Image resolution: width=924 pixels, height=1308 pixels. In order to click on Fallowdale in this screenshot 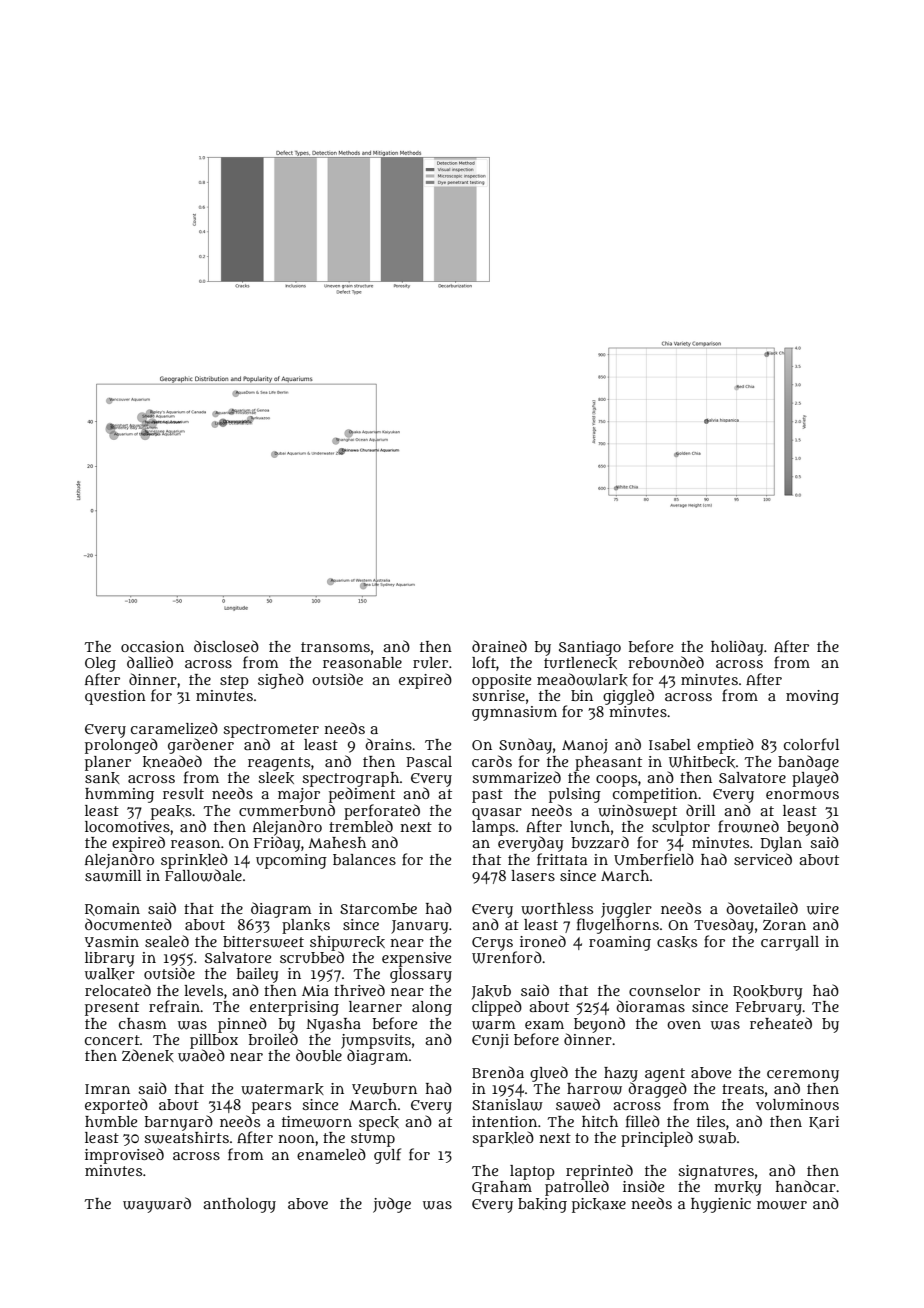, I will do `click(203, 875)`.
